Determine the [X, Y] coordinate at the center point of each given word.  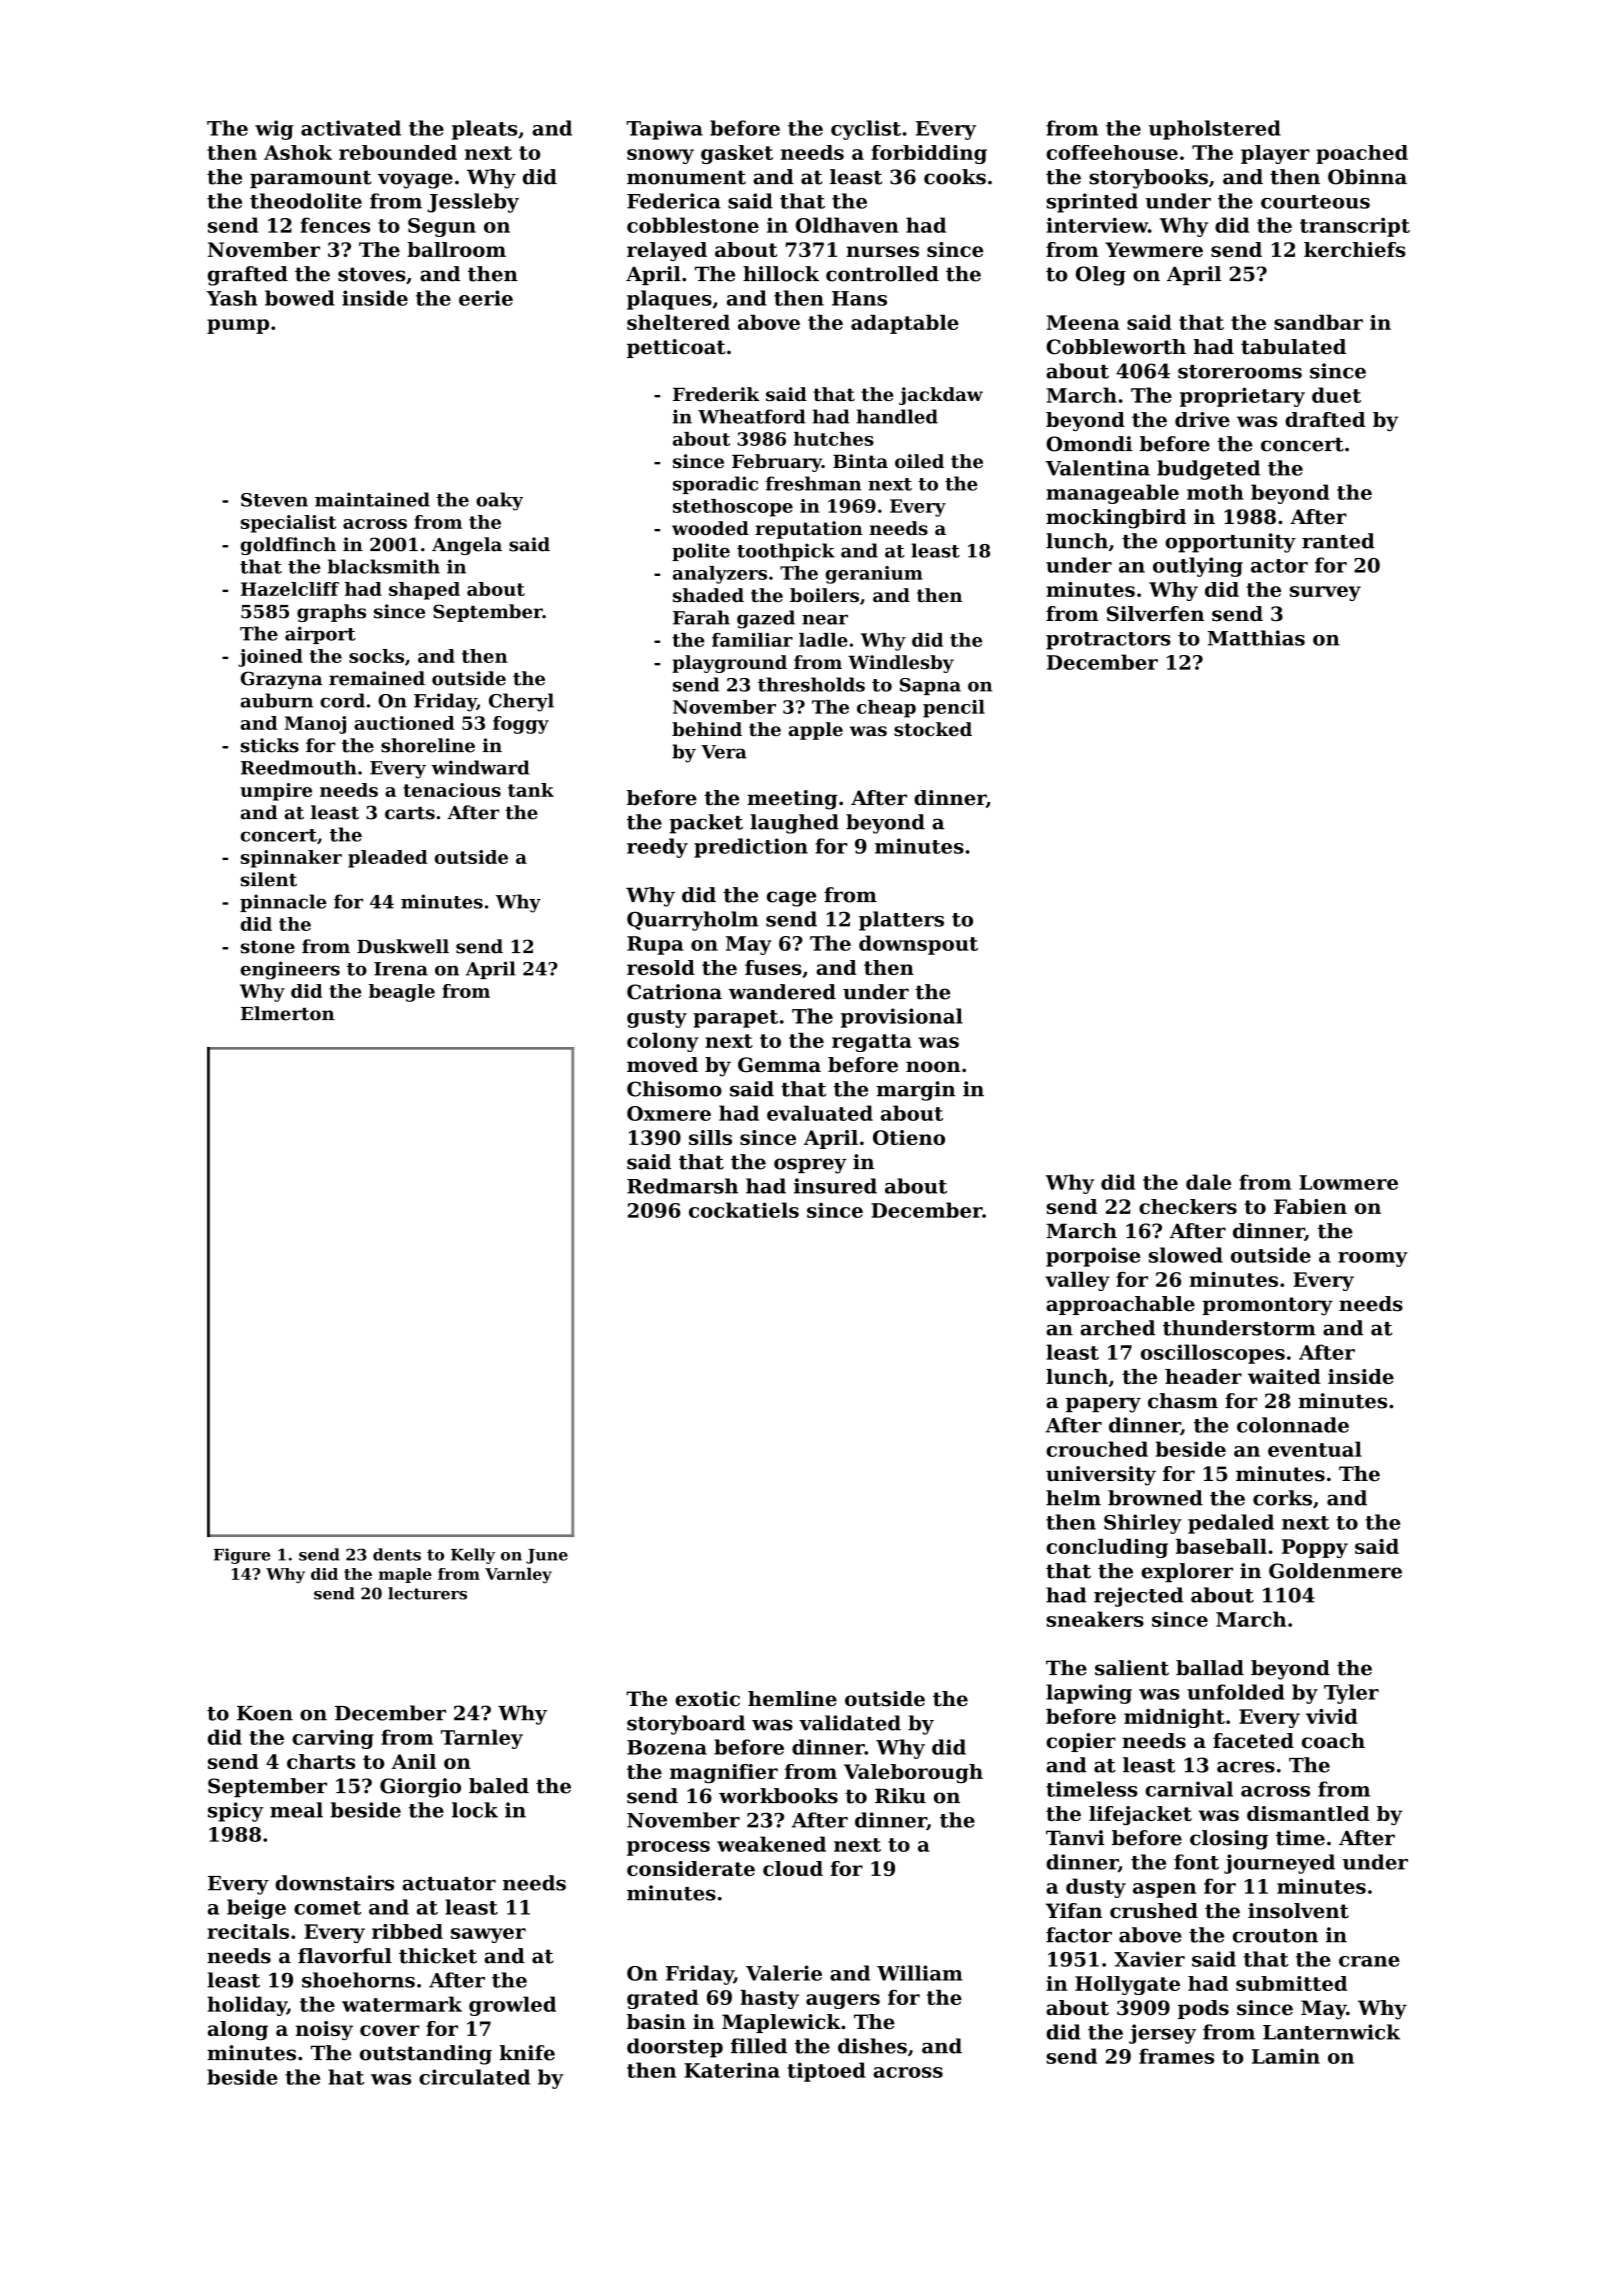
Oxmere [669, 1113]
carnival [1189, 1789]
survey [1325, 593]
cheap [886, 709]
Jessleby [473, 203]
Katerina [732, 2070]
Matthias [1256, 638]
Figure [242, 1556]
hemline [792, 1699]
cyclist [866, 130]
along [238, 2030]
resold [661, 967]
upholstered [1215, 130]
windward [480, 767]
